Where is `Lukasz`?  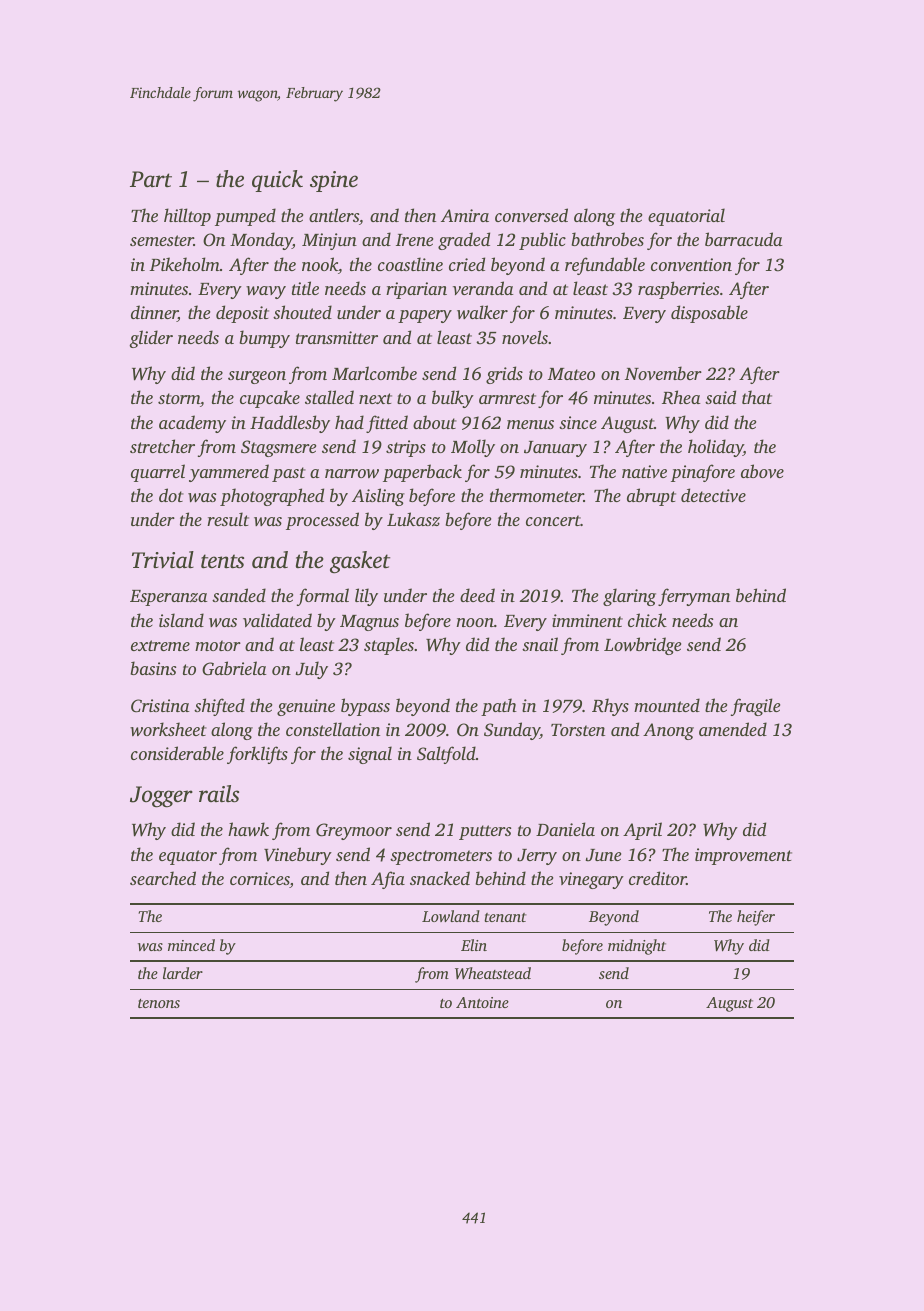 Lukasz is located at coordinates (413, 519).
